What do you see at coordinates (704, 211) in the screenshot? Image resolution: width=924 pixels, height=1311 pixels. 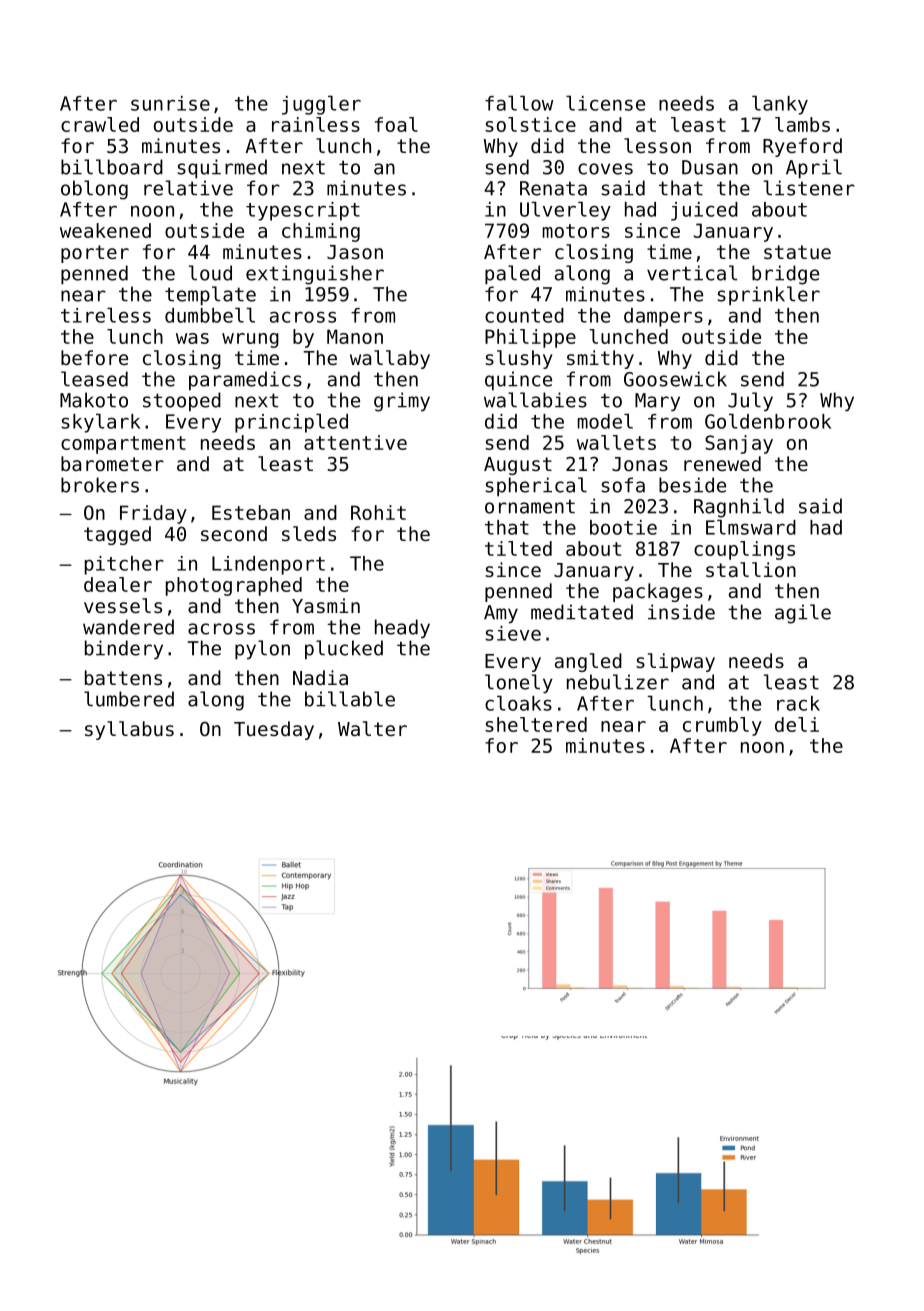 I see `juiced` at bounding box center [704, 211].
